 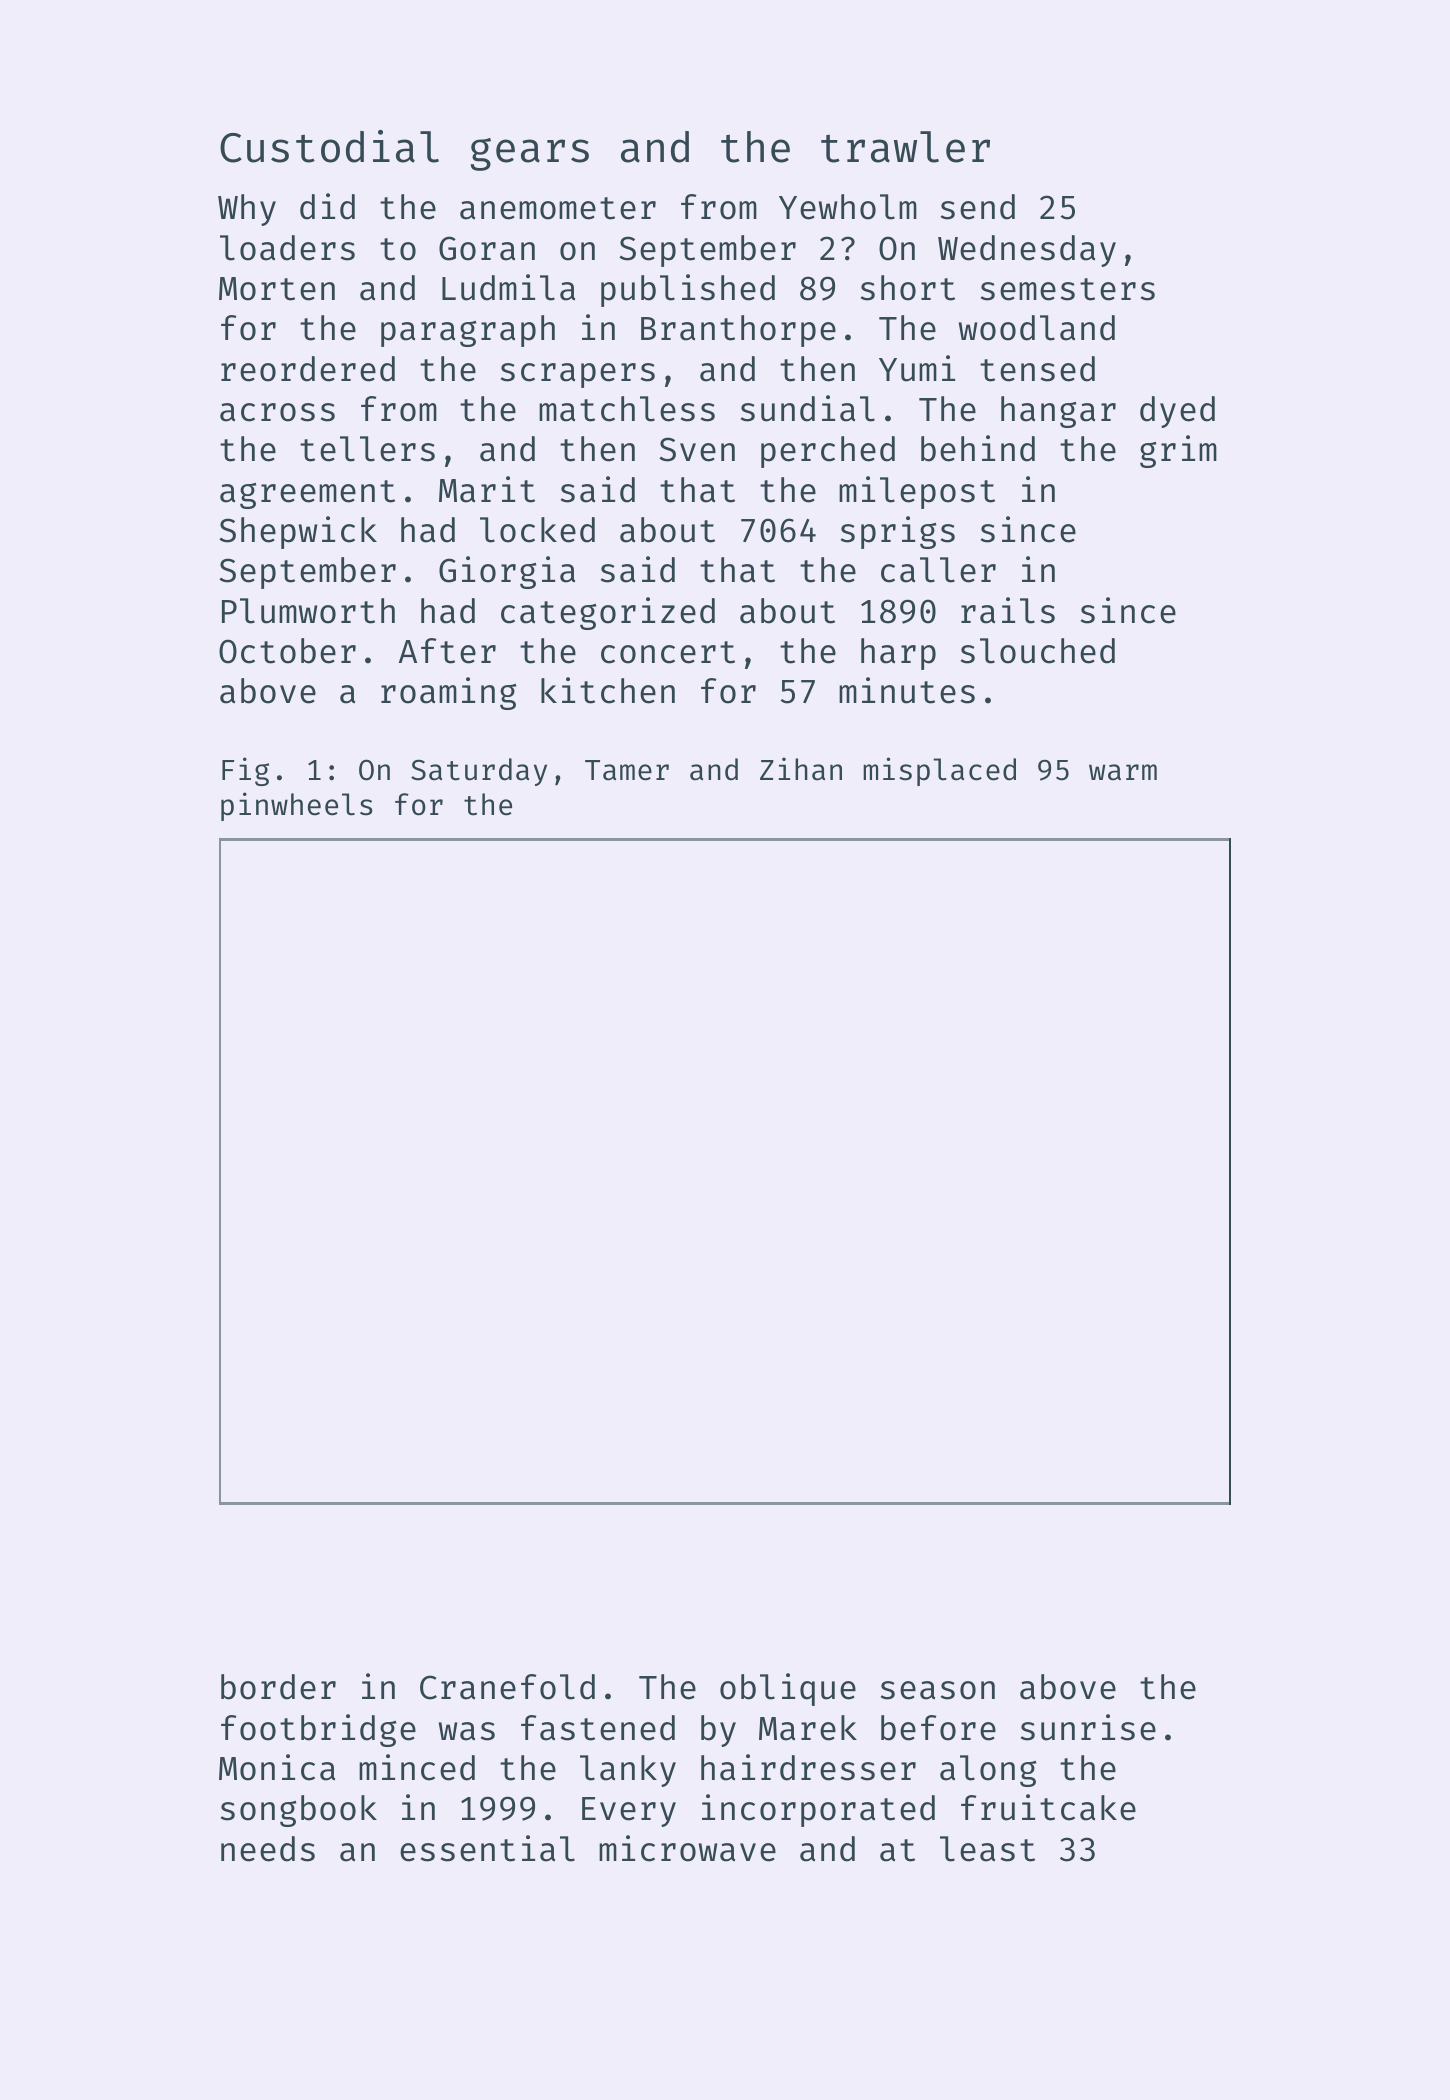 What do you see at coordinates (917, 368) in the screenshot?
I see `Yumi` at bounding box center [917, 368].
